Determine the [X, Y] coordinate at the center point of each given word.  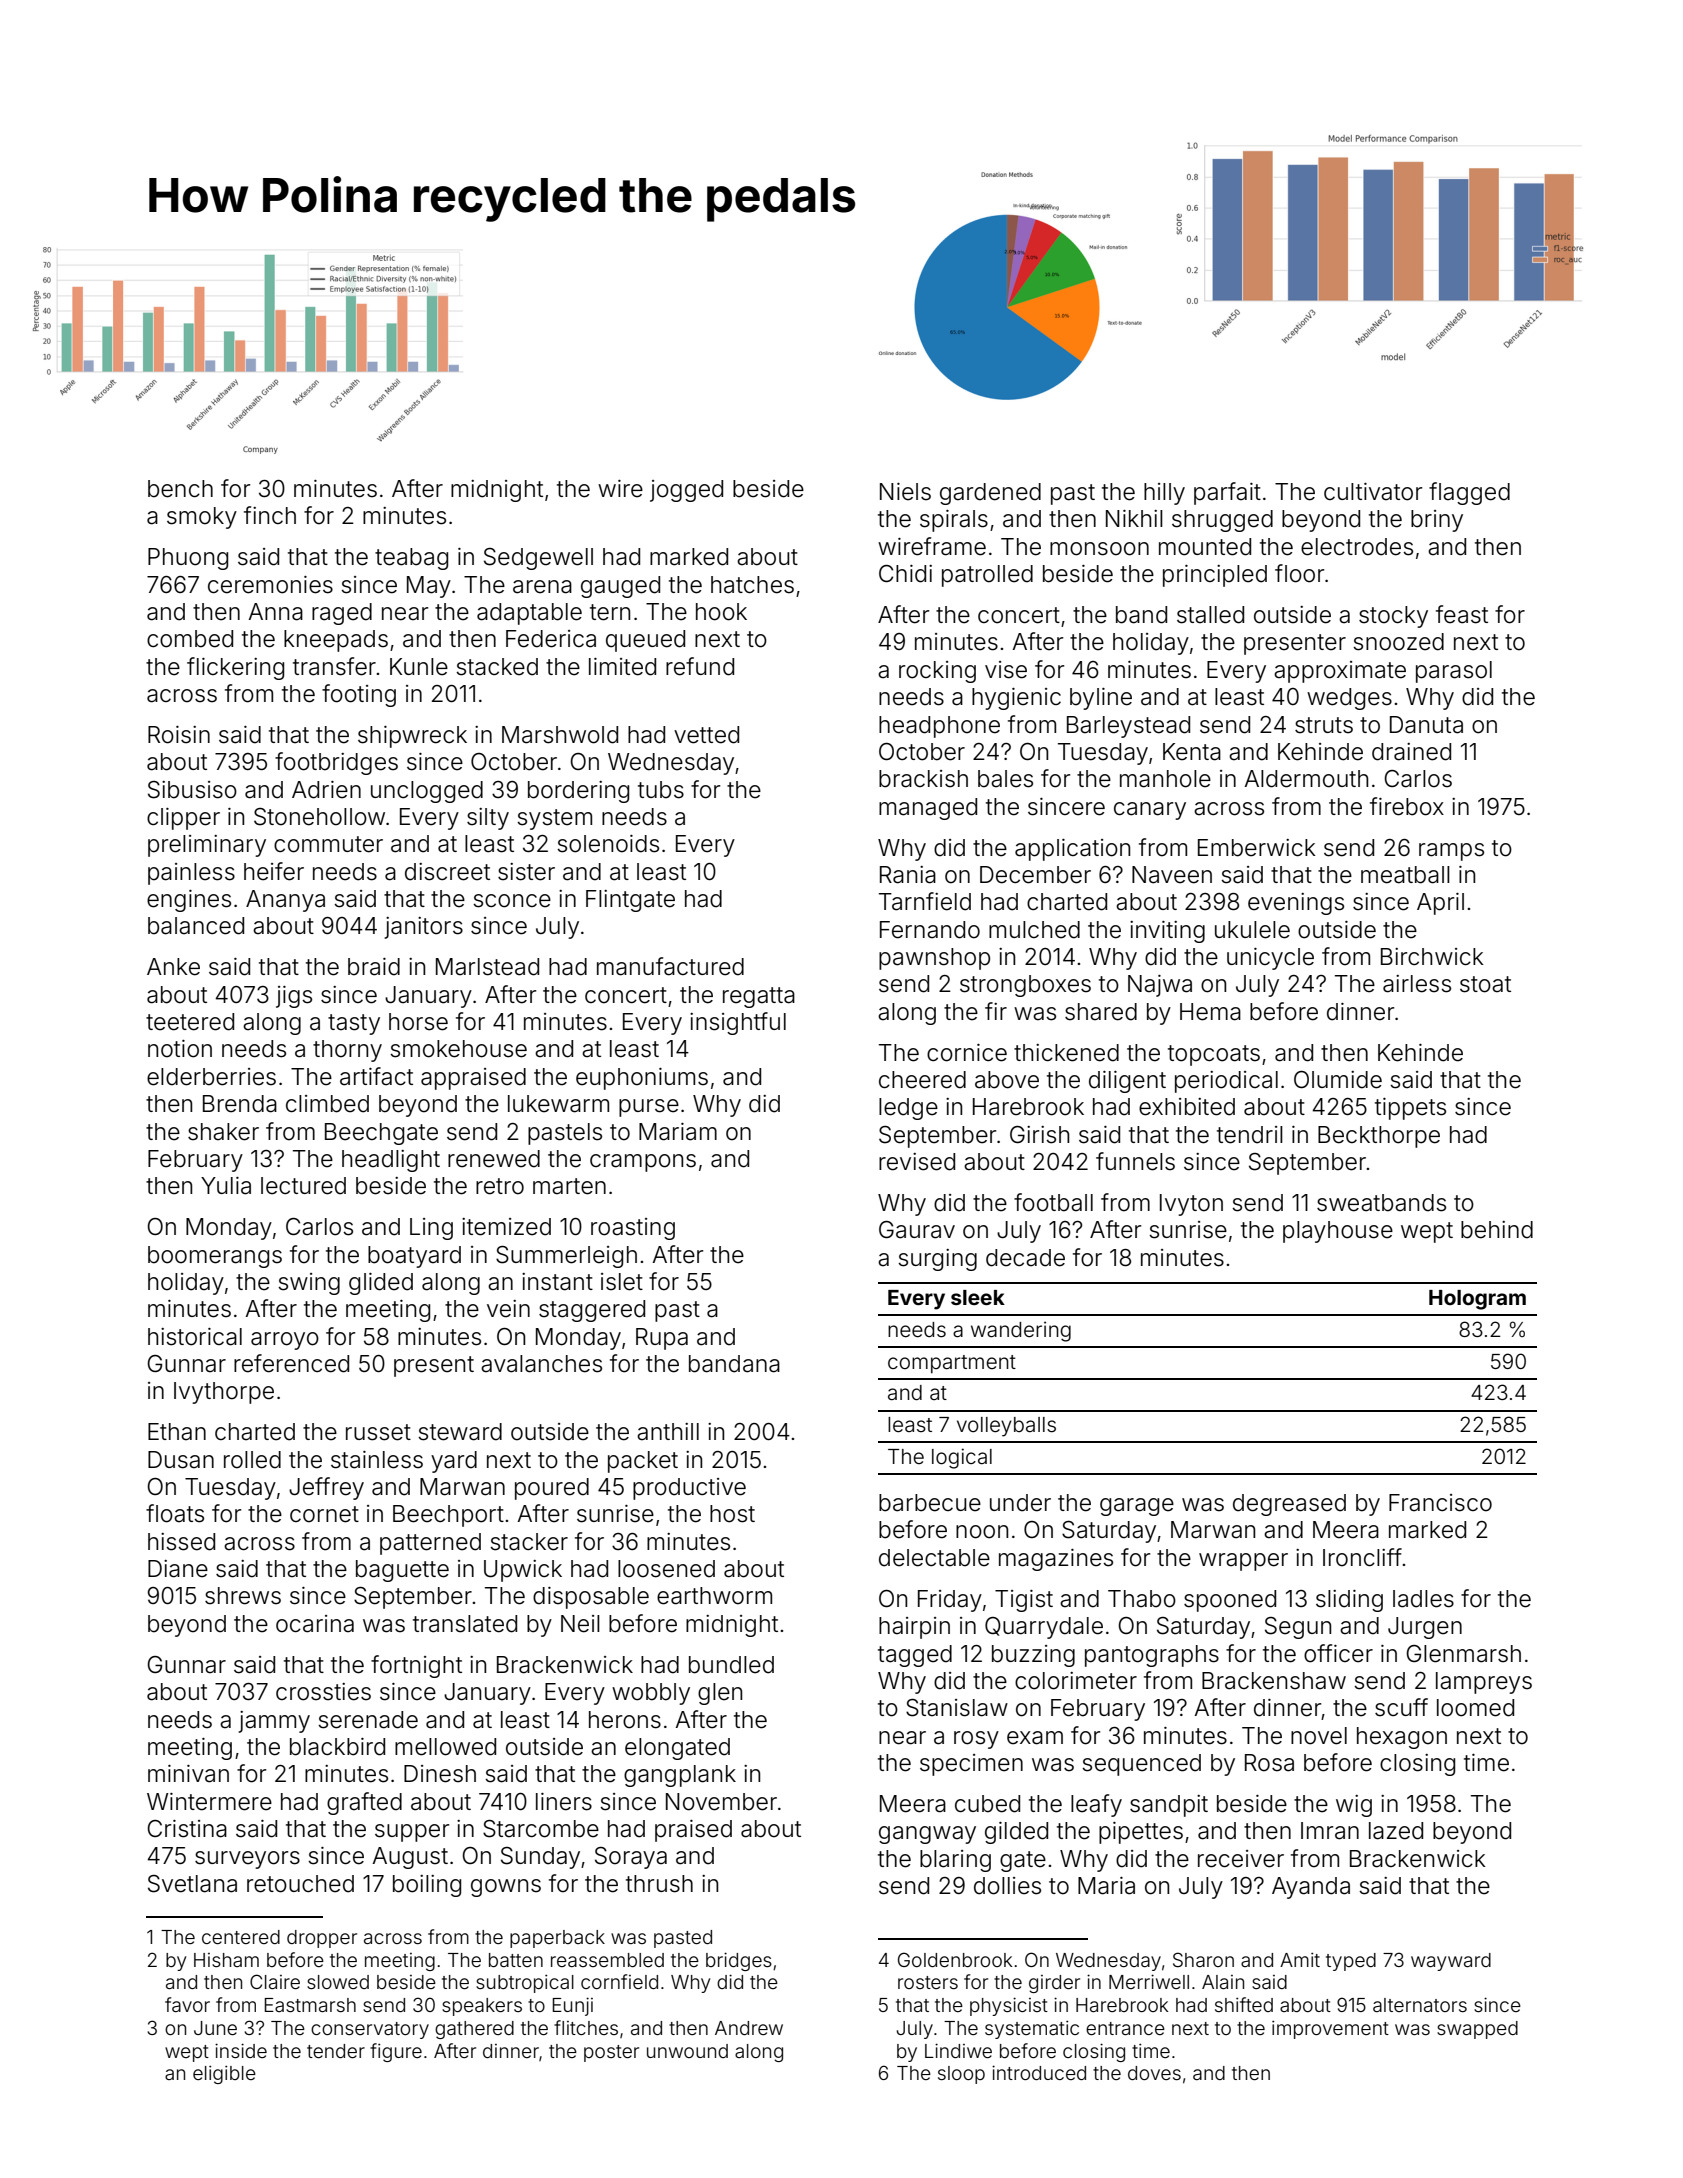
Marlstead [487, 967]
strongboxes [1025, 986]
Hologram [1477, 1300]
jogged [686, 491]
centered [241, 1937]
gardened [990, 494]
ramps [1451, 852]
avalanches [541, 1364]
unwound [687, 2051]
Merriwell [1149, 1981]
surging [937, 1260]
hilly [1164, 494]
